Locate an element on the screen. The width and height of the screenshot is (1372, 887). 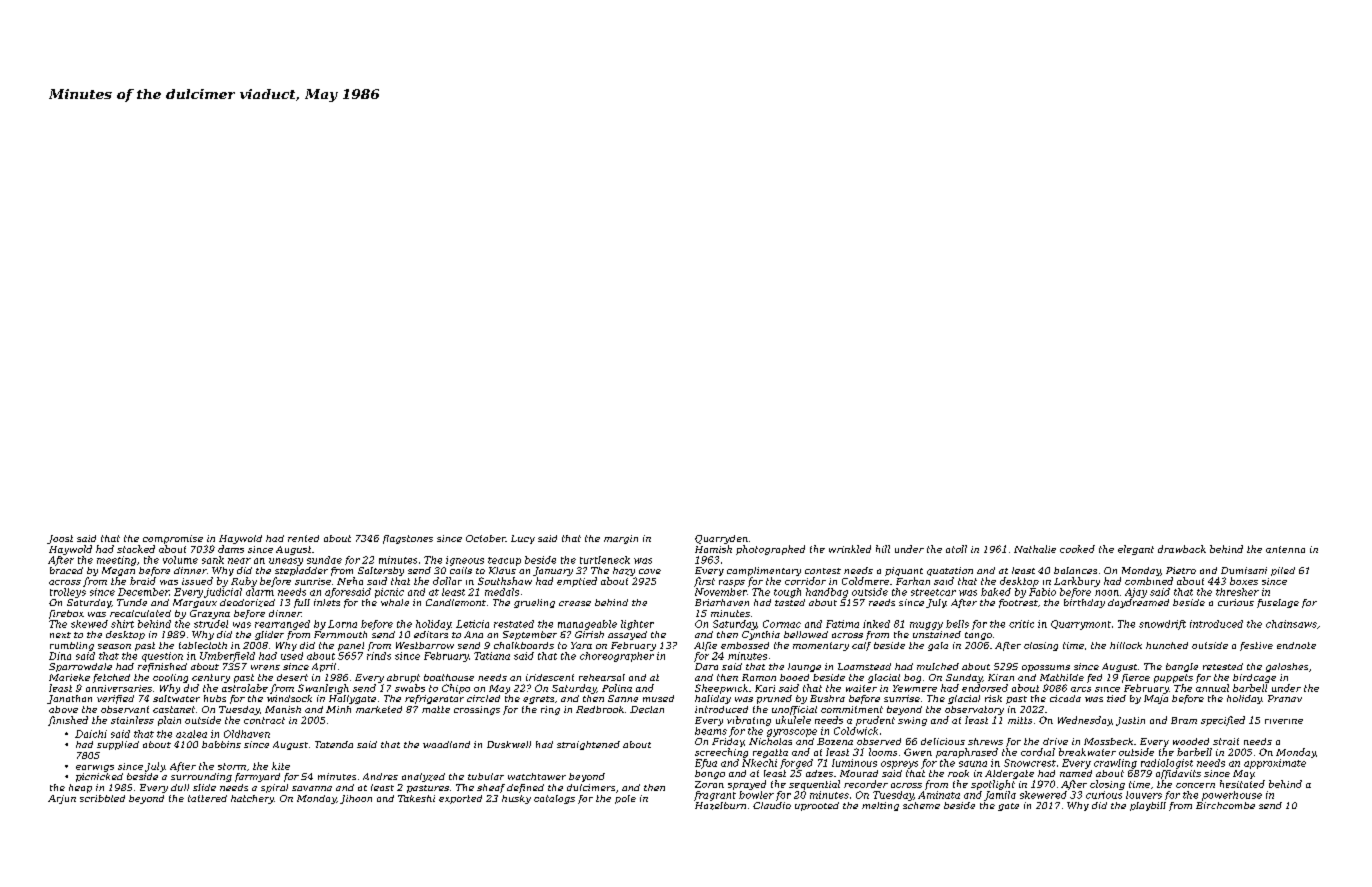
galoshes is located at coordinates (1287, 667).
